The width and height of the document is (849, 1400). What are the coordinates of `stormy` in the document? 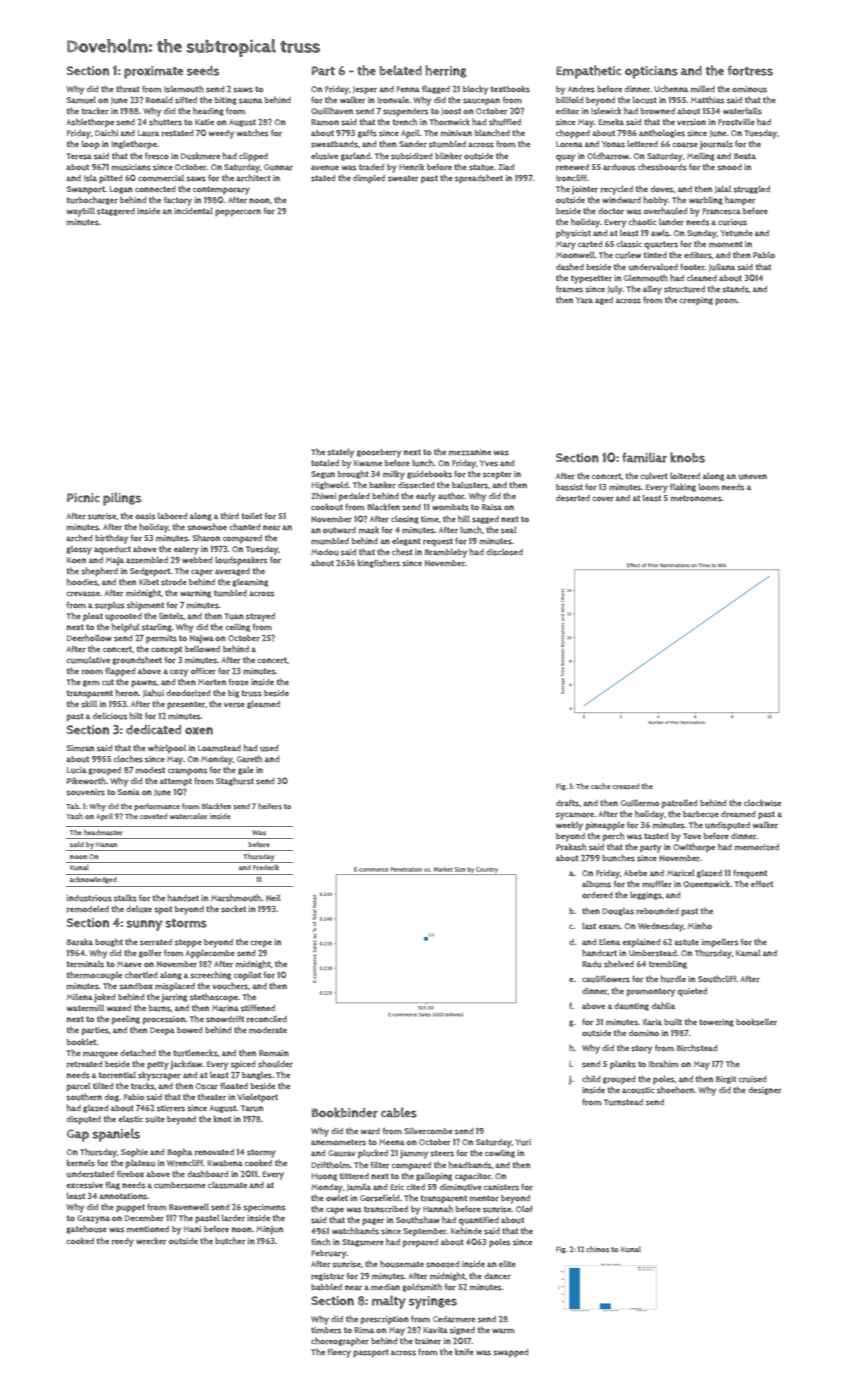 It's located at (261, 1153).
